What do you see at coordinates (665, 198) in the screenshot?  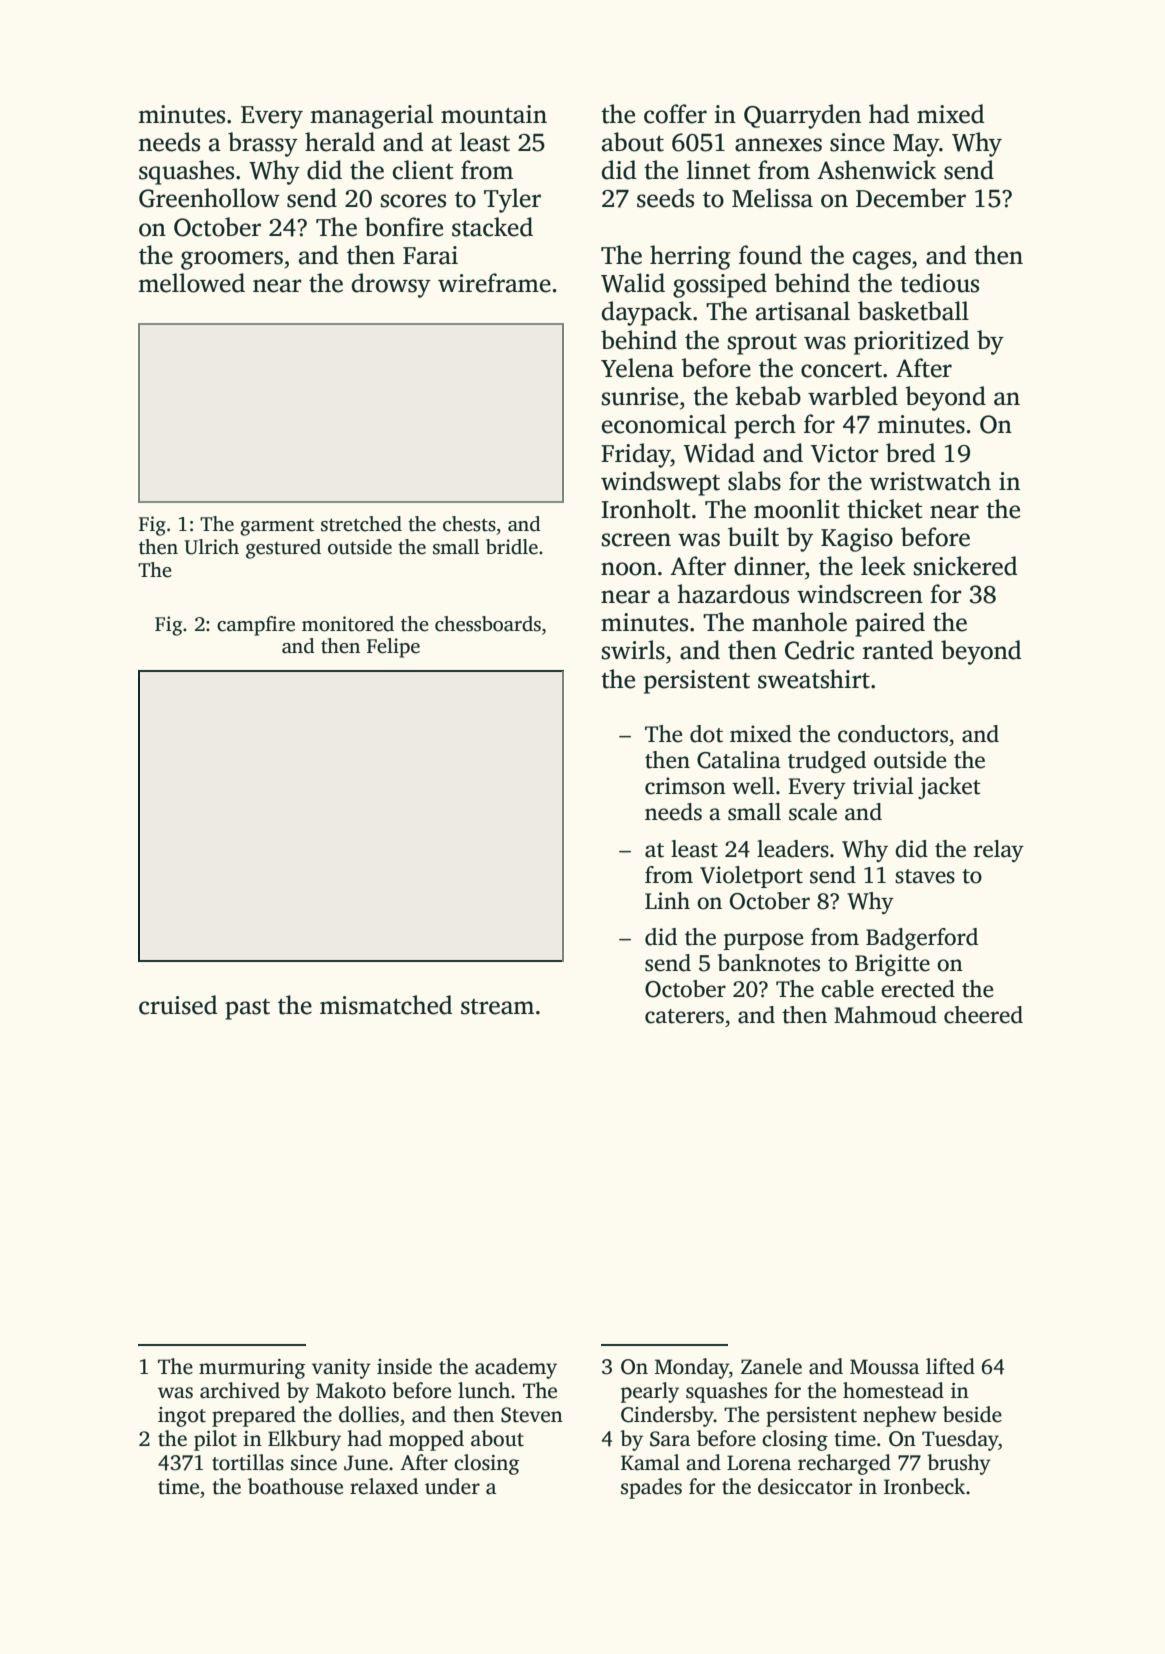 I see `seeds` at bounding box center [665, 198].
